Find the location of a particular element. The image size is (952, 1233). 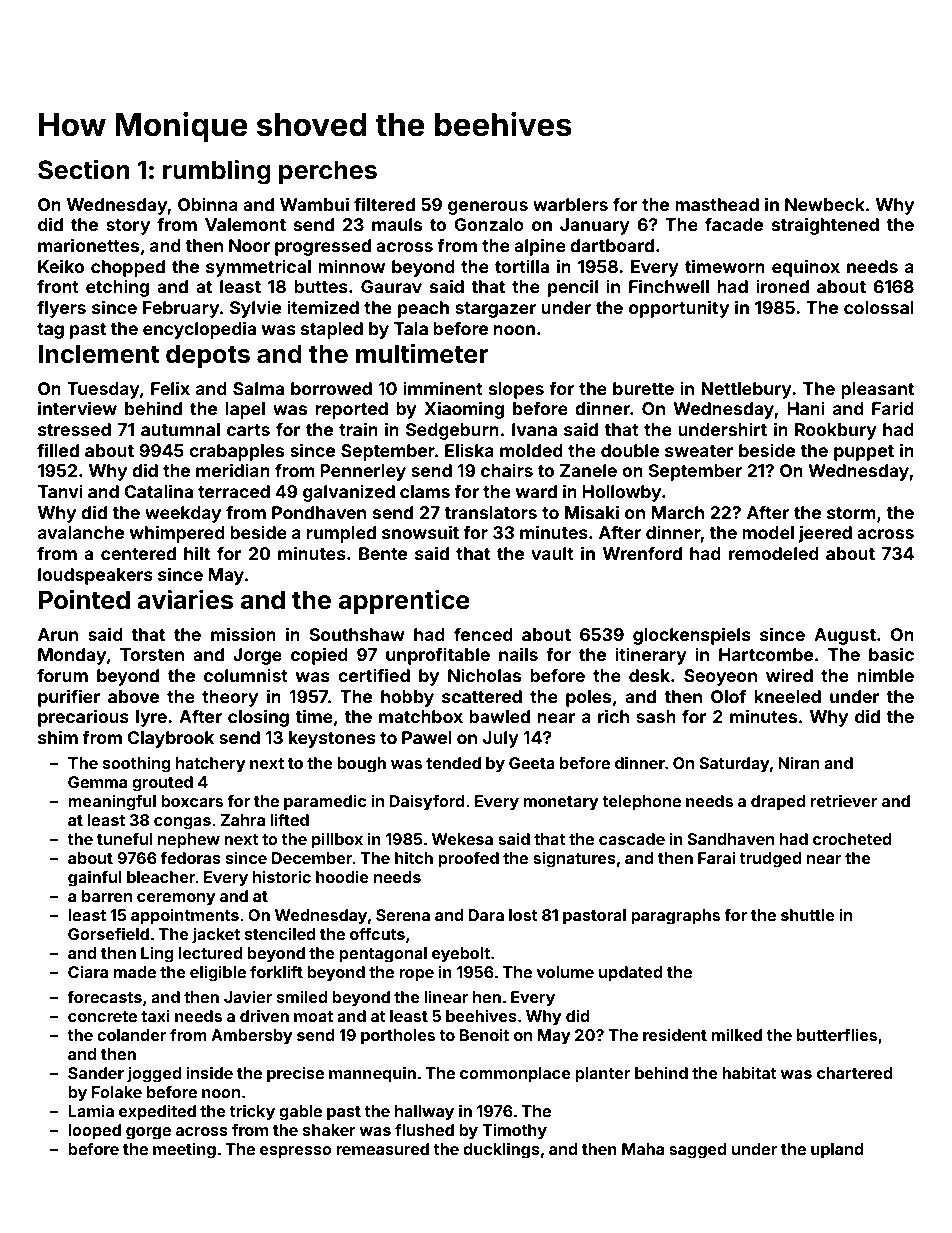

Obinna is located at coordinates (208, 204).
